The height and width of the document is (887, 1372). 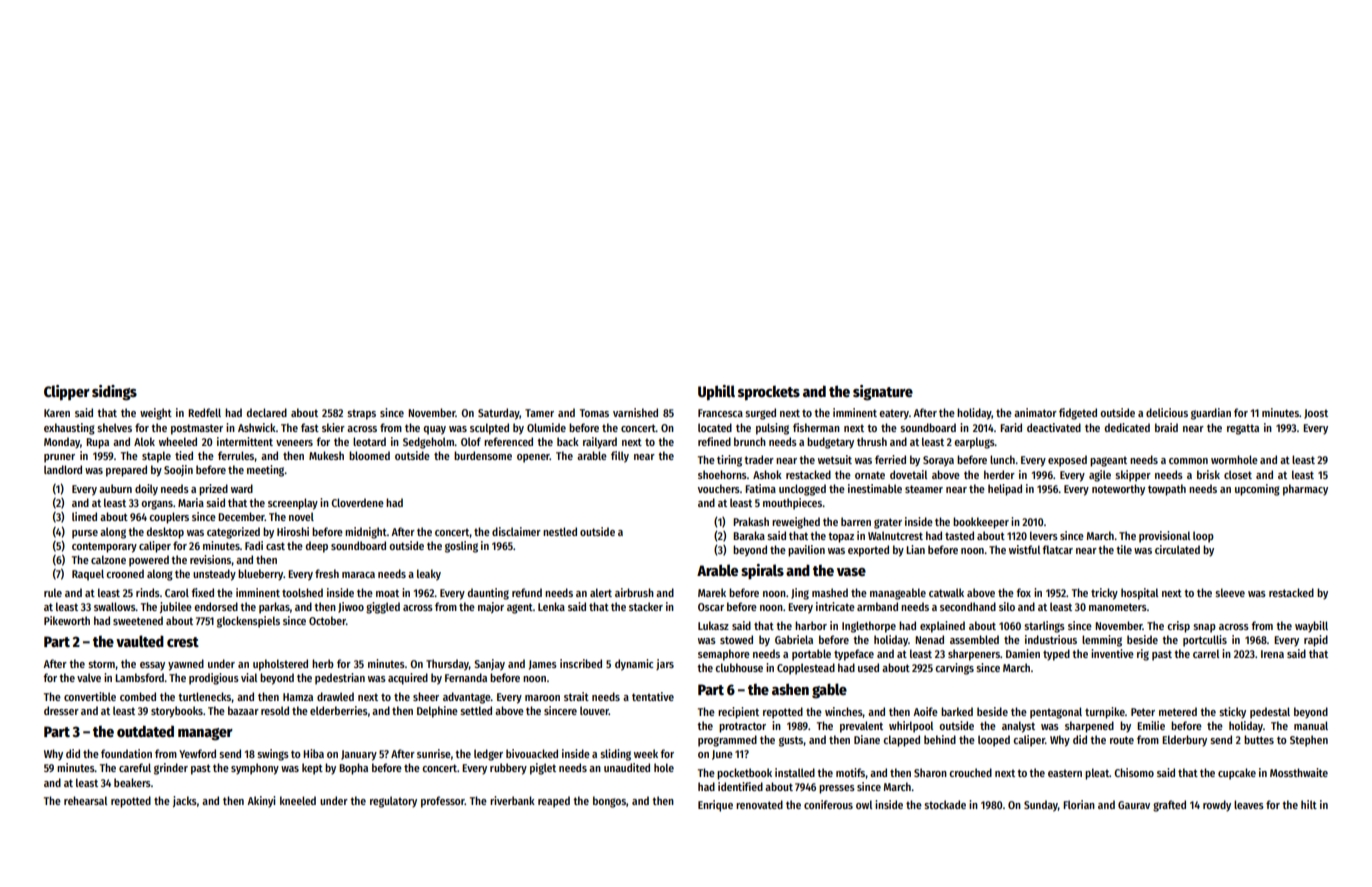 I want to click on sleeve, so click(x=1230, y=592).
